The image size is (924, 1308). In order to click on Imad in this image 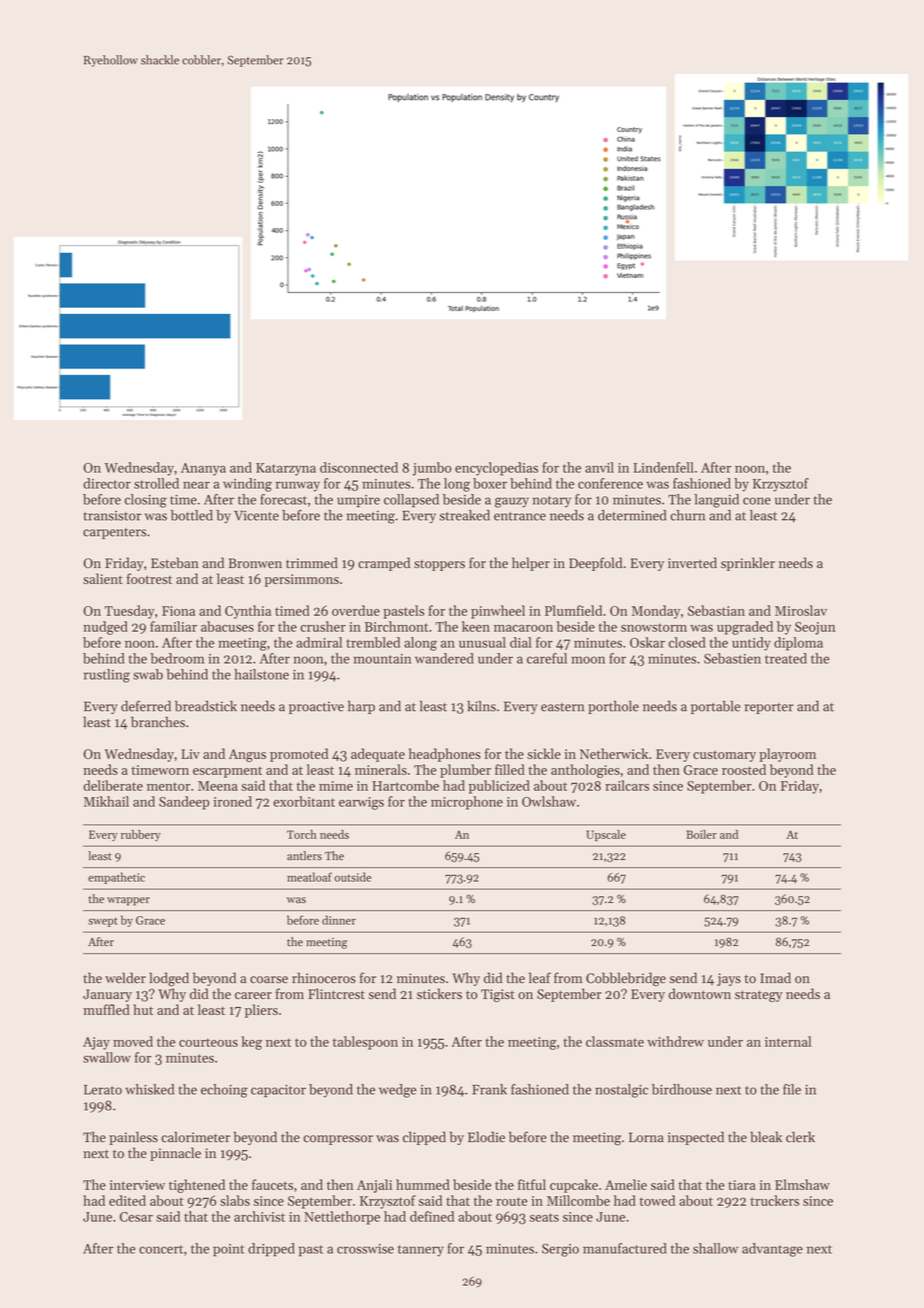, I will do `click(775, 978)`.
